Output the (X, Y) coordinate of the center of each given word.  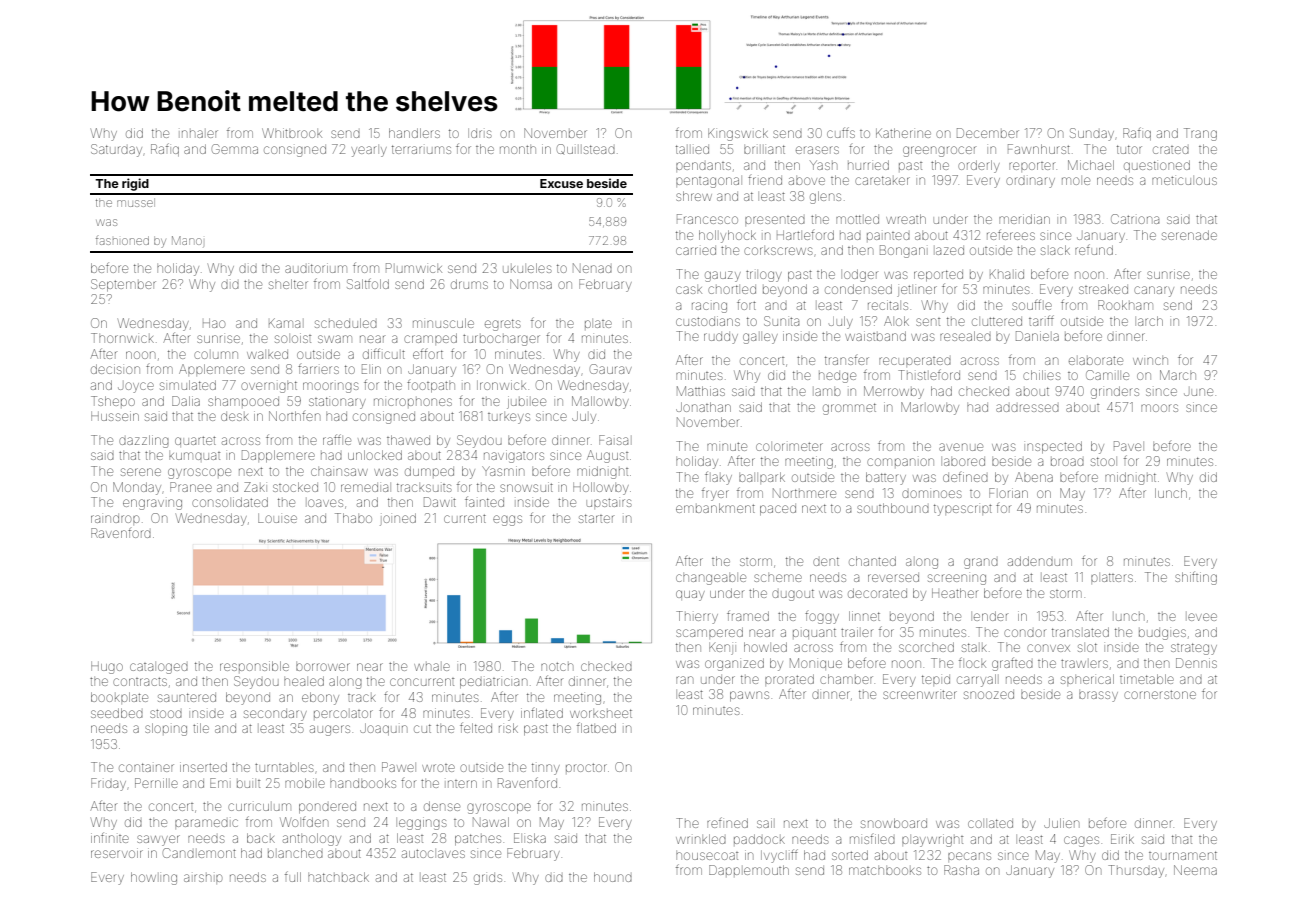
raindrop (115, 519)
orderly (979, 166)
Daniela (1037, 336)
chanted (872, 561)
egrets (503, 325)
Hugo (107, 668)
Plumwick (414, 268)
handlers (414, 133)
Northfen (294, 416)
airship (203, 878)
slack (1055, 250)
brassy (1098, 696)
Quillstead (586, 149)
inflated (542, 713)
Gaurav (611, 369)
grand (981, 563)
